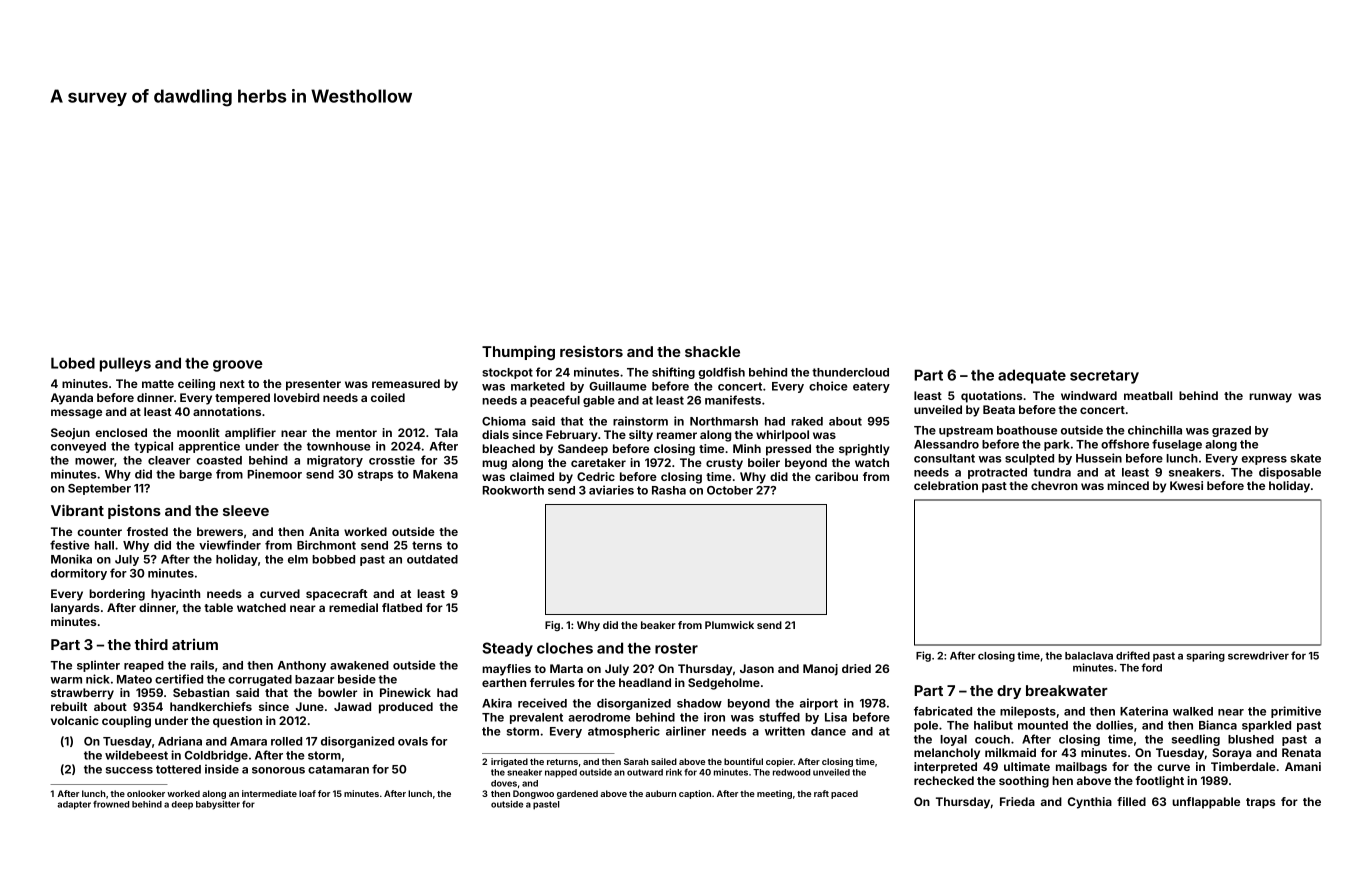 The width and height of the screenshot is (1372, 887). What do you see at coordinates (513, 490) in the screenshot?
I see `Rookworth` at bounding box center [513, 490].
